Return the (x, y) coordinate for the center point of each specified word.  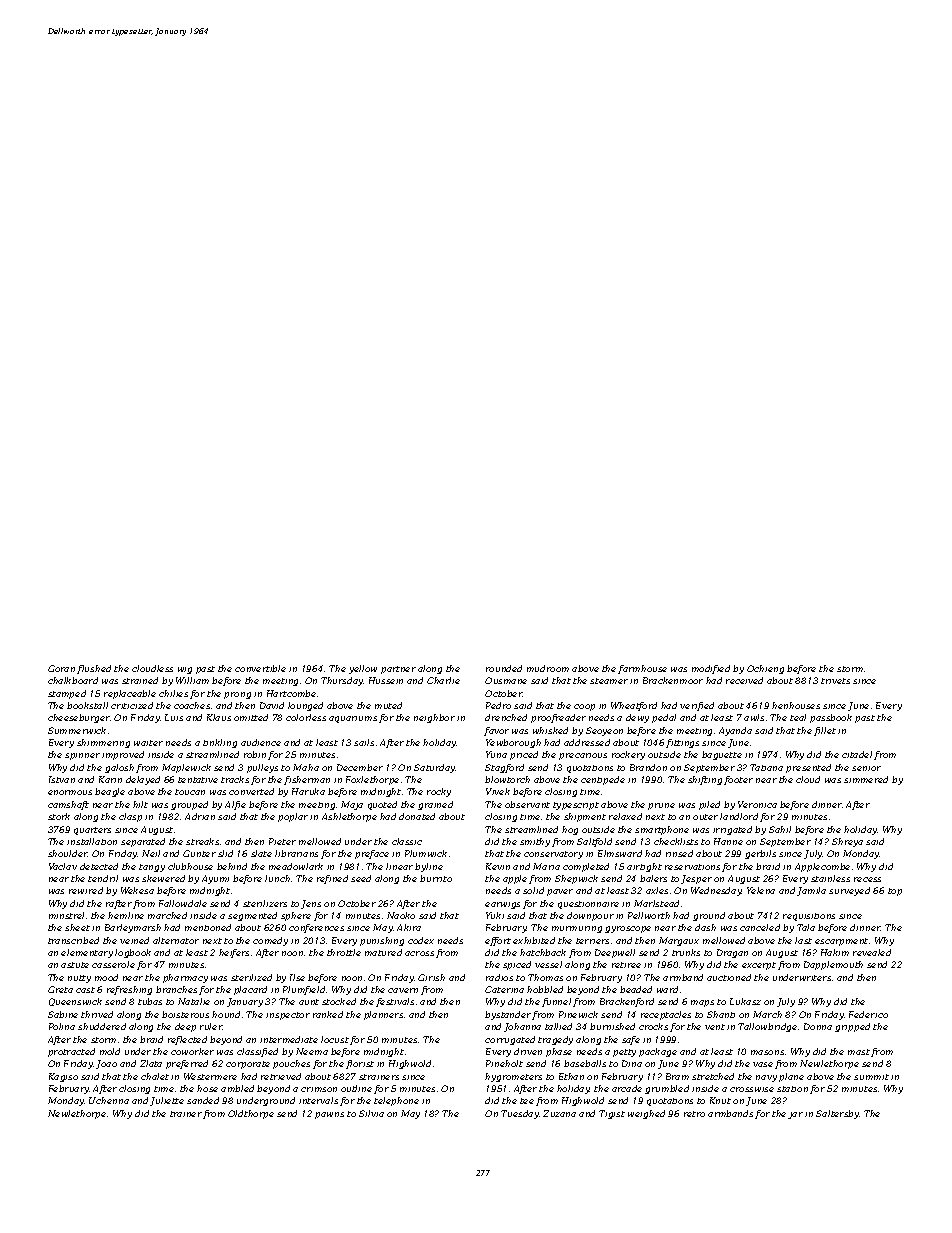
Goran (61, 668)
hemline (126, 915)
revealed (872, 952)
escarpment (841, 942)
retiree (626, 965)
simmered (866, 779)
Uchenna (109, 1100)
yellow (363, 669)
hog (570, 830)
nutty (79, 979)
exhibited (534, 940)
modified (711, 669)
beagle (110, 792)
